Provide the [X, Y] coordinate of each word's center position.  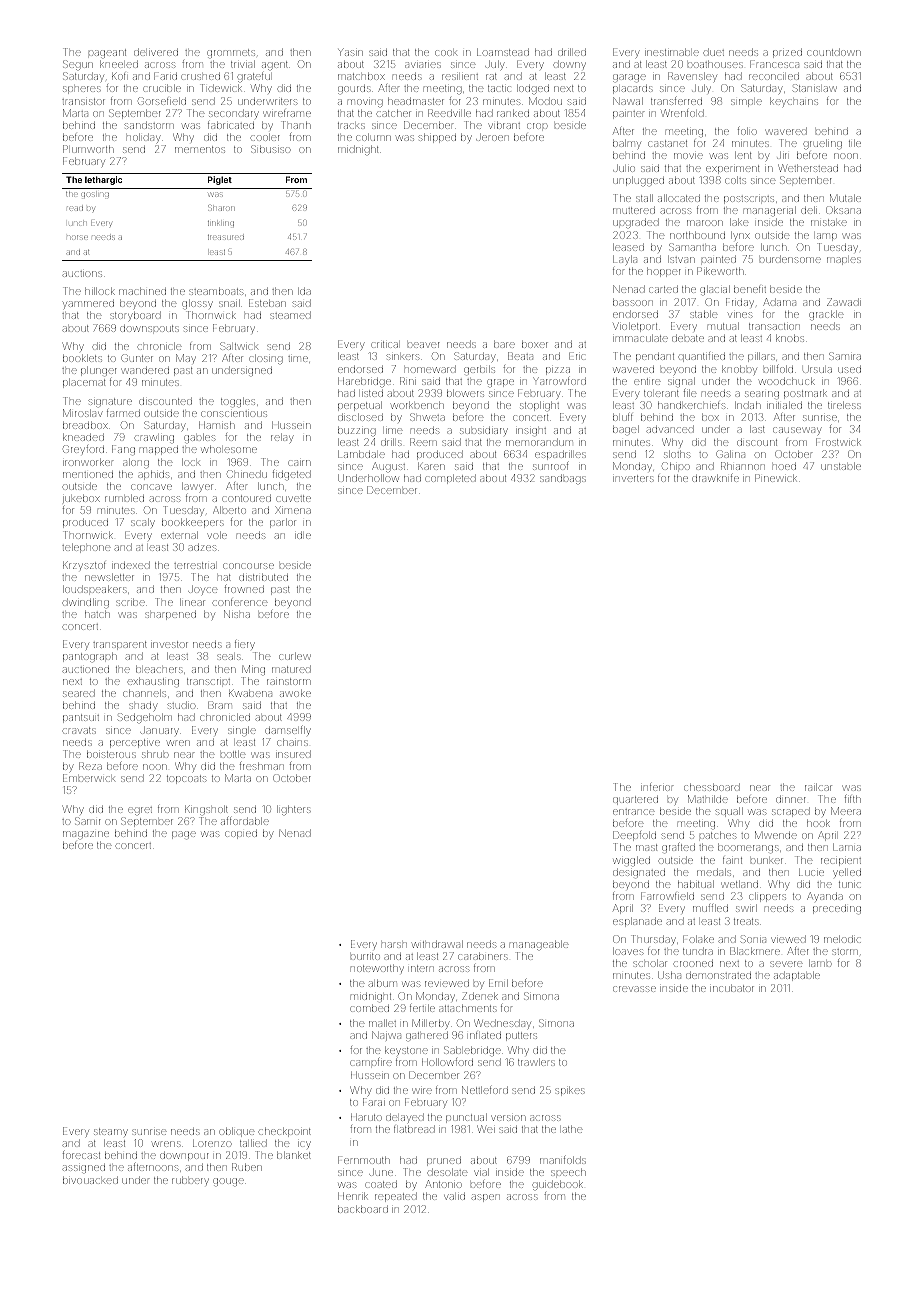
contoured [246, 498]
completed [450, 479]
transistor [83, 101]
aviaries [422, 65]
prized [787, 53]
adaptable [797, 976]
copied [241, 834]
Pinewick [776, 478]
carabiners [482, 956]
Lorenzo [212, 1144]
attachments [467, 1008]
